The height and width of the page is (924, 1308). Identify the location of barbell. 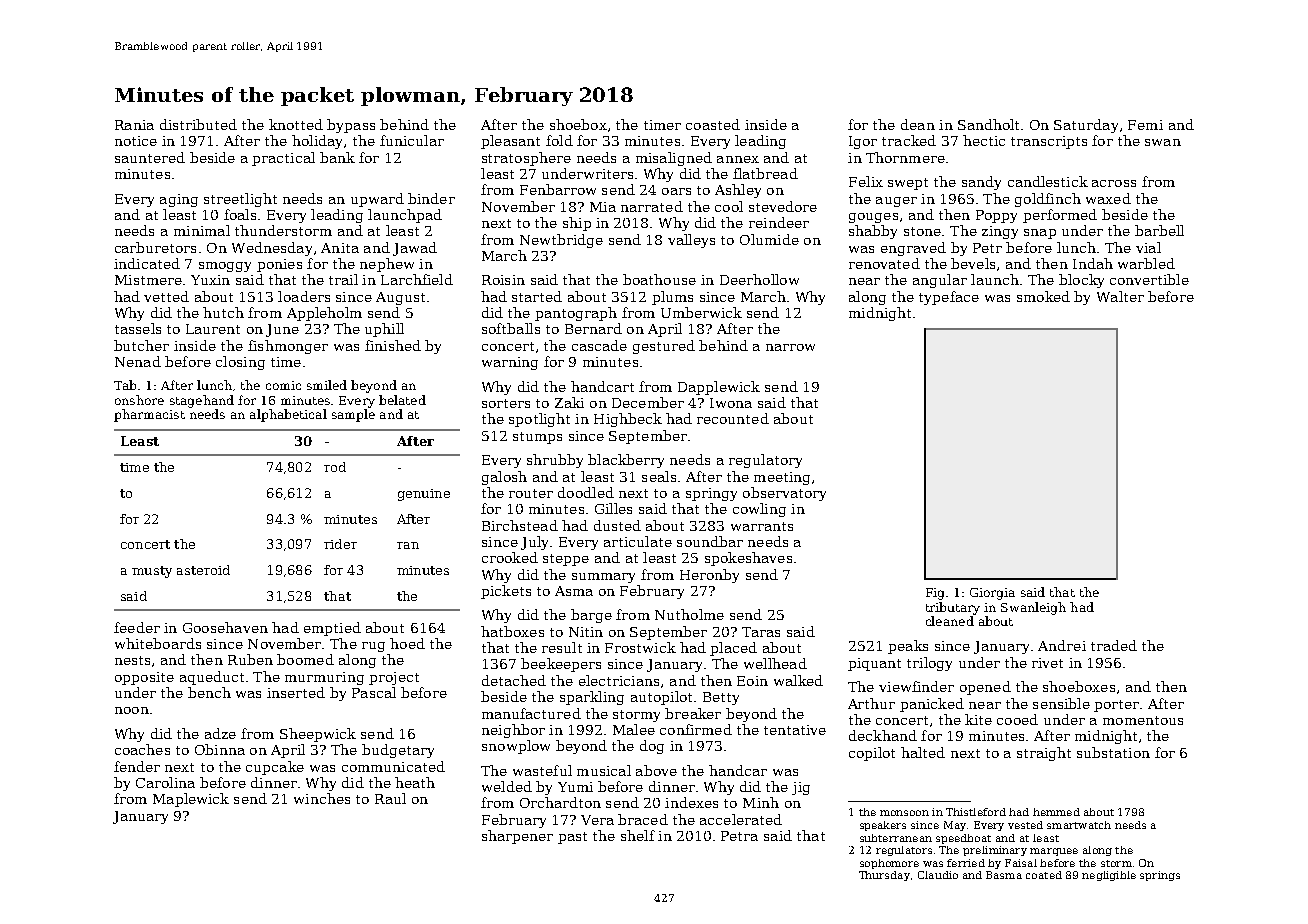
(1159, 230).
